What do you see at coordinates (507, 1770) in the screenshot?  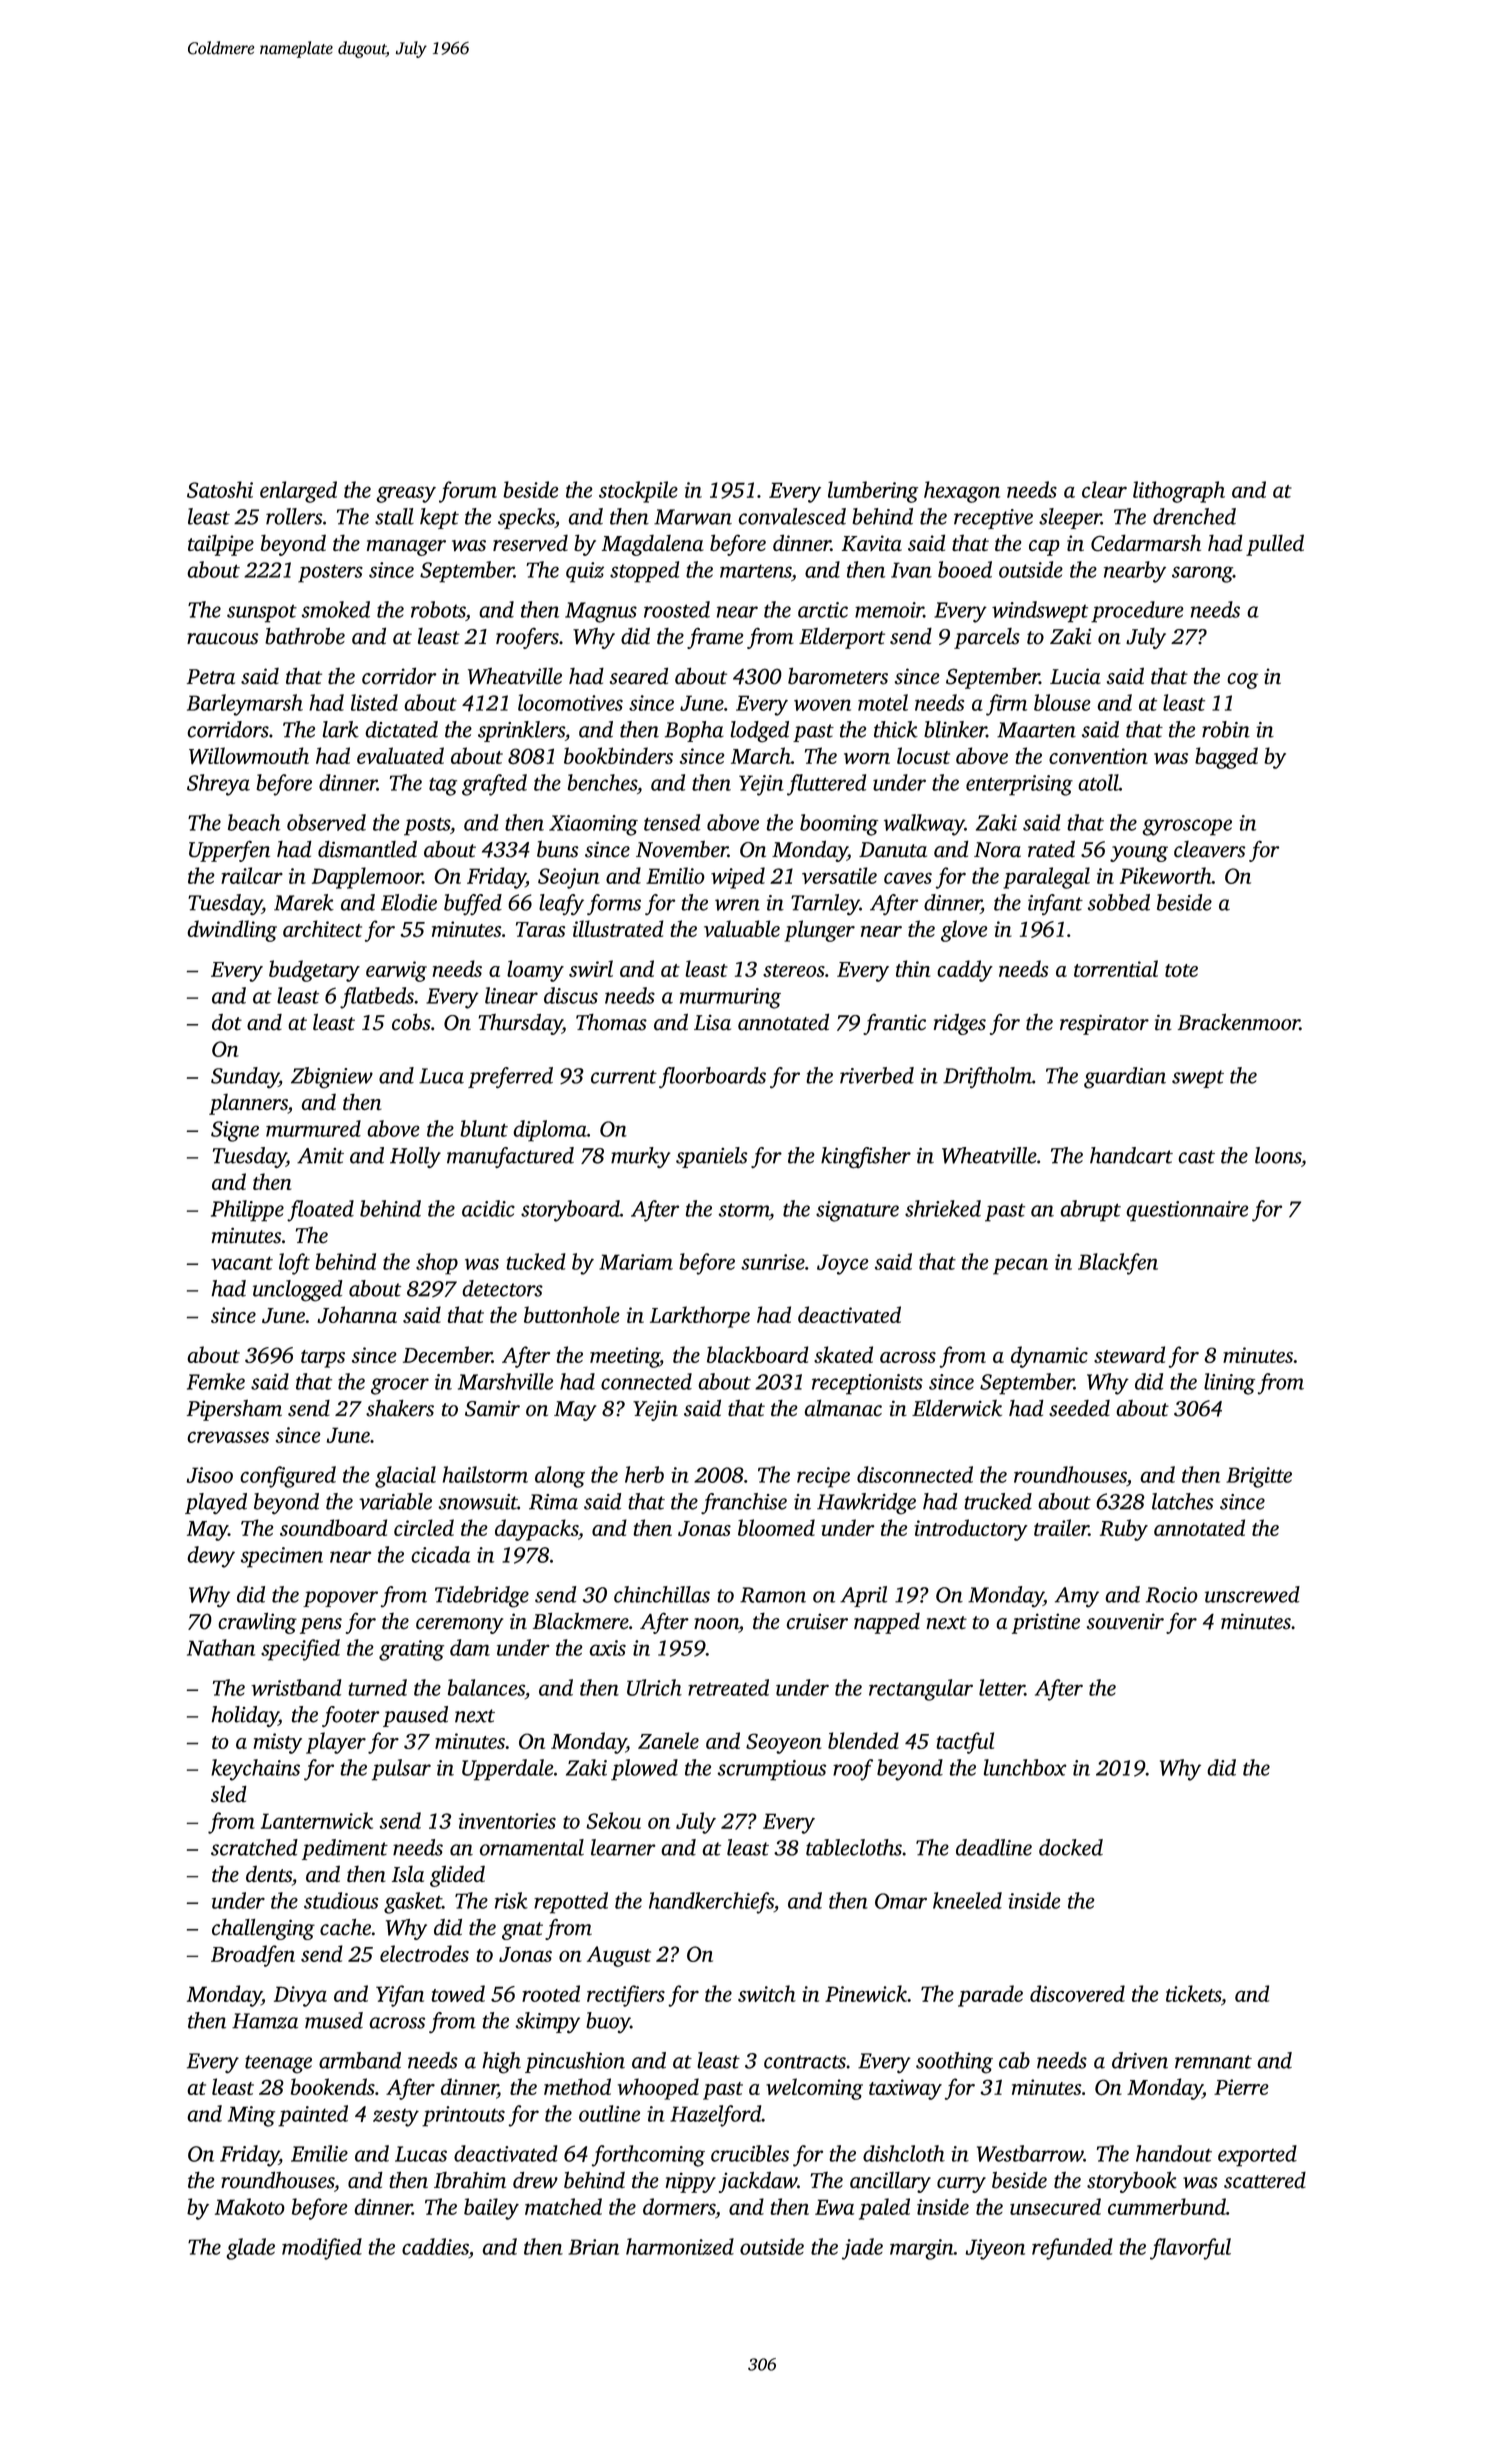 I see `Upperdale` at bounding box center [507, 1770].
